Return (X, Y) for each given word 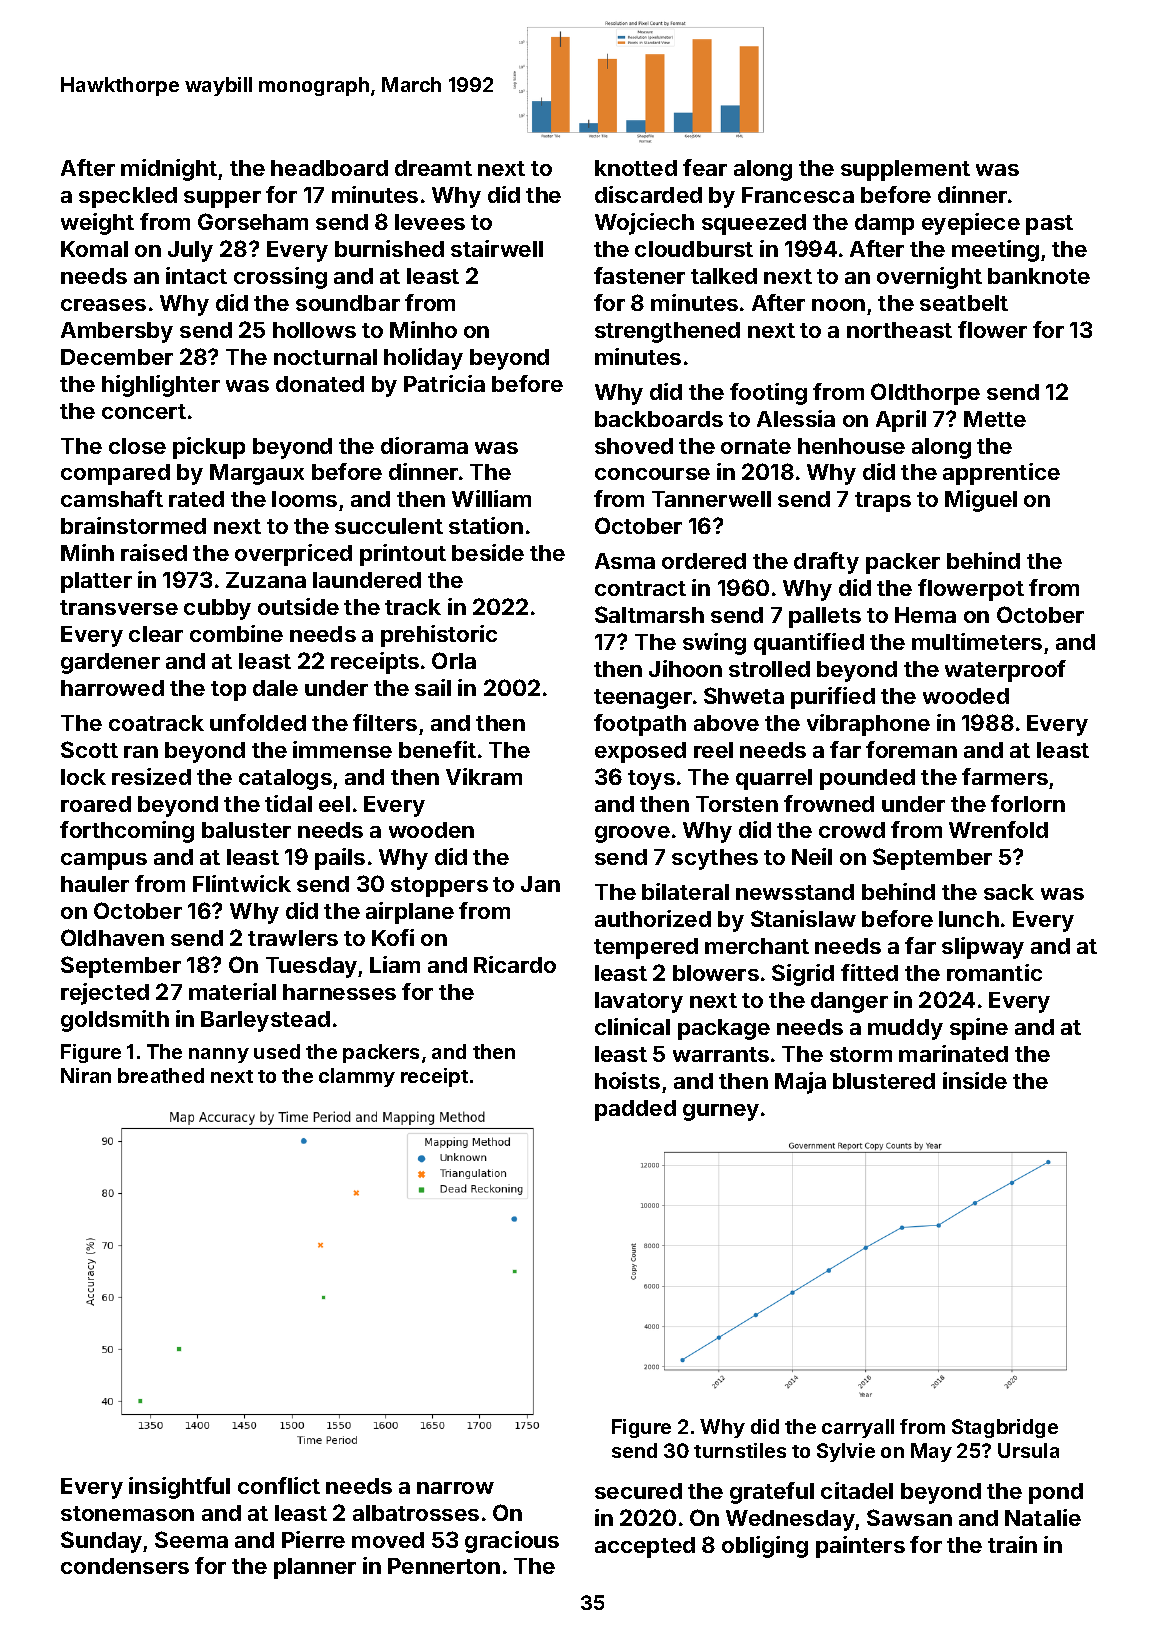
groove (632, 834)
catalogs (285, 779)
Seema (191, 1539)
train (1012, 1544)
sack (1009, 892)
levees (430, 222)
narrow (455, 1488)
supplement (905, 170)
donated (320, 384)
